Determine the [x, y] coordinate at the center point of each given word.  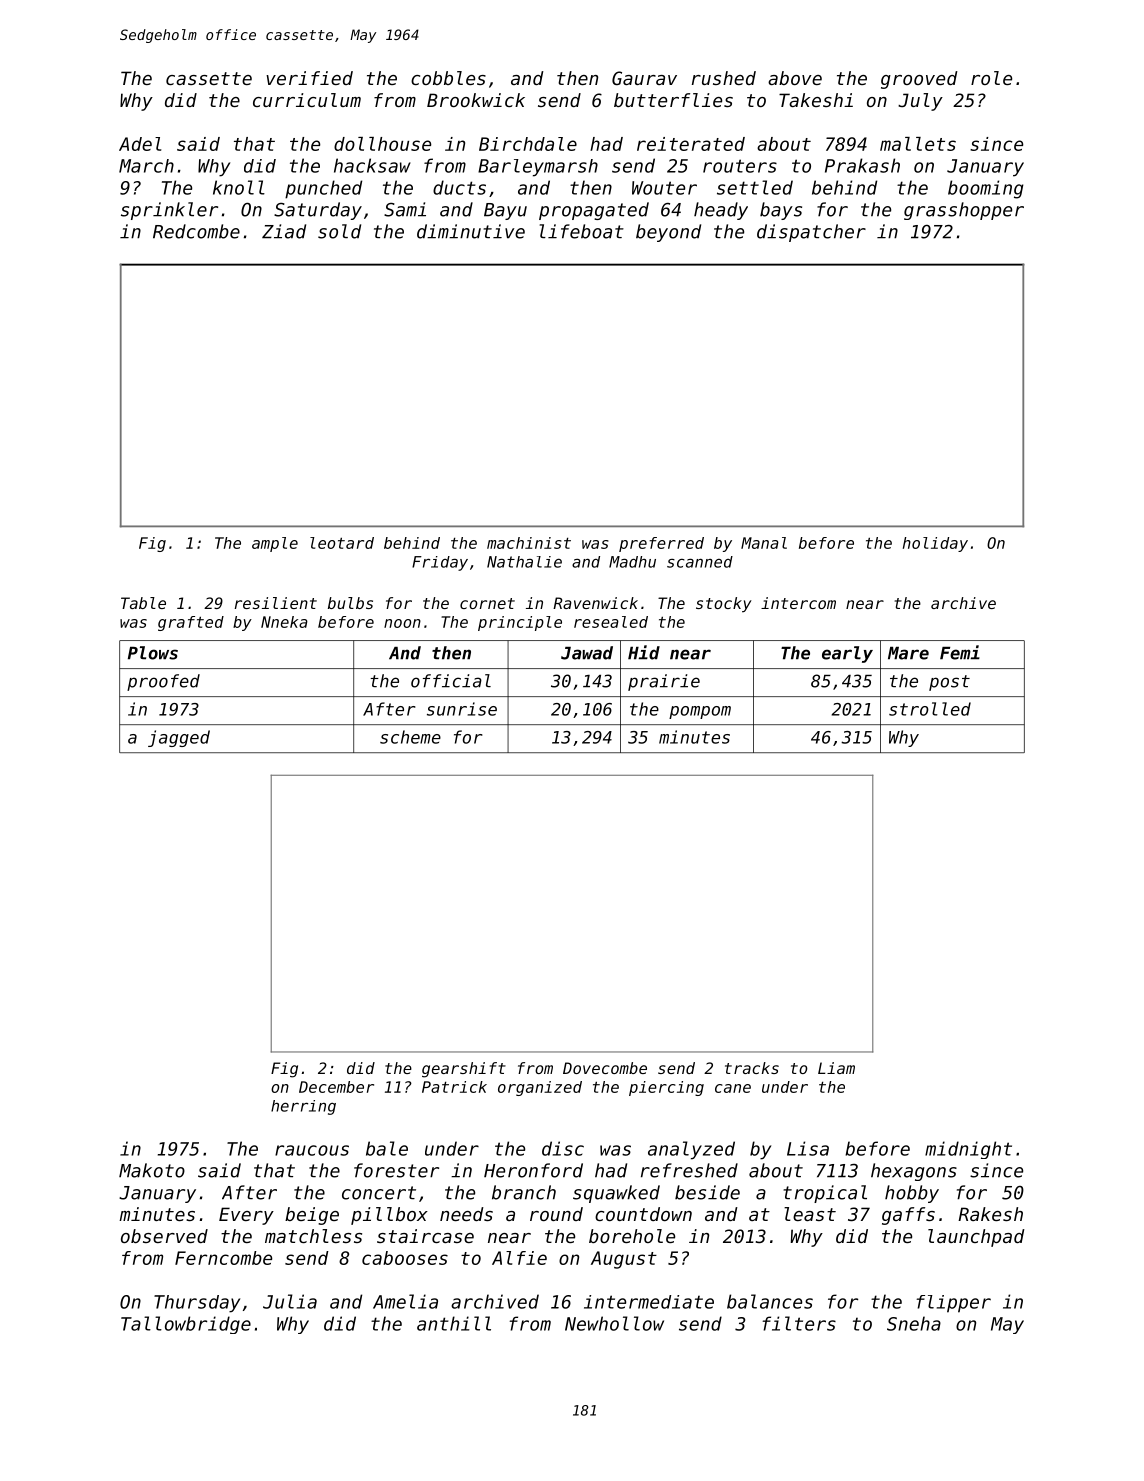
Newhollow [614, 1323]
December [336, 1087]
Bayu [505, 211]
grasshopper [964, 211]
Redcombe [196, 231]
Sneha [914, 1323]
